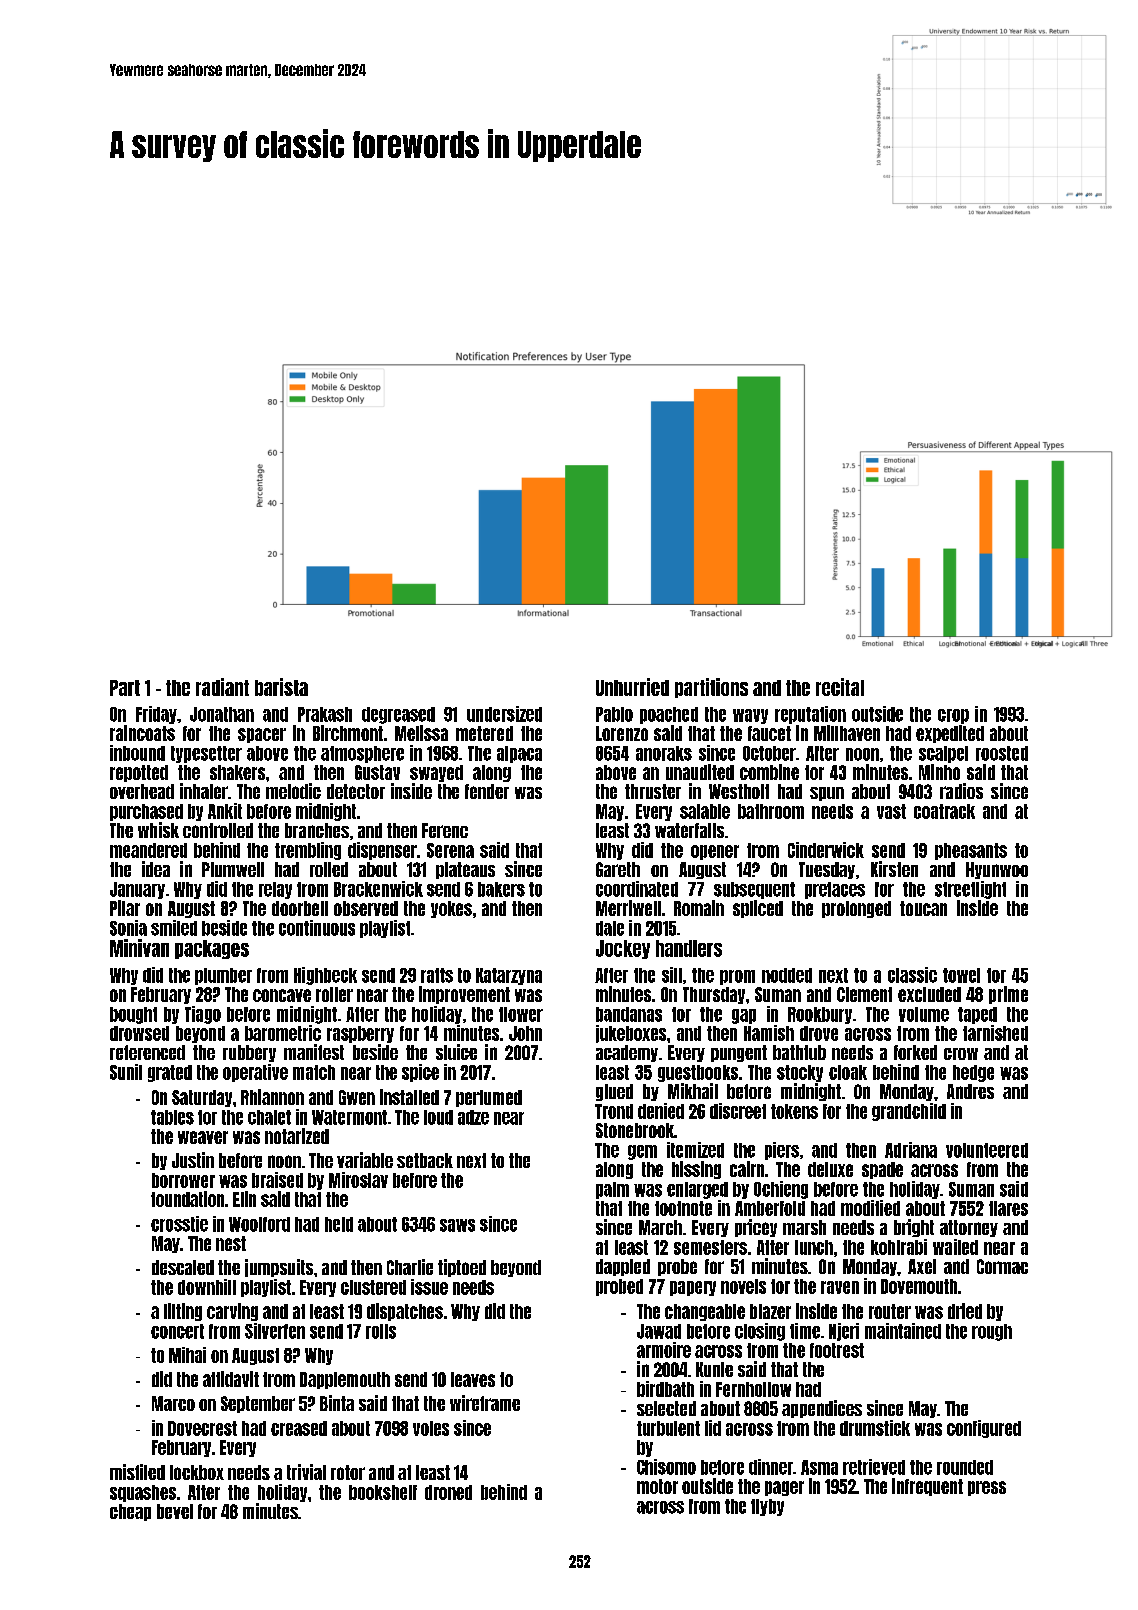 Image resolution: width=1138 pixels, height=1610 pixels. Describe the element at coordinates (840, 687) in the screenshot. I see `recital` at that location.
